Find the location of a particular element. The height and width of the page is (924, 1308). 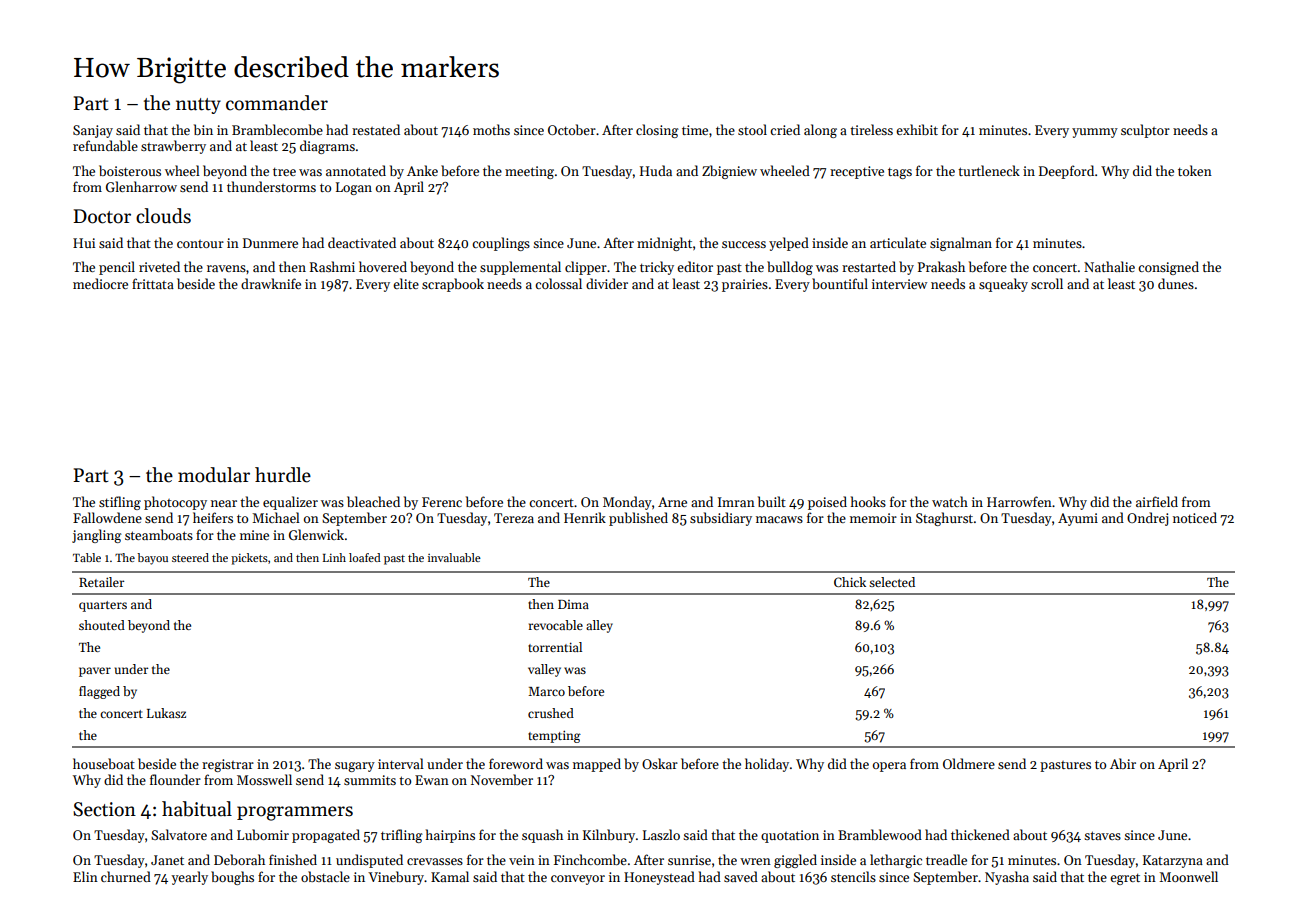

selected is located at coordinates (892, 582).
